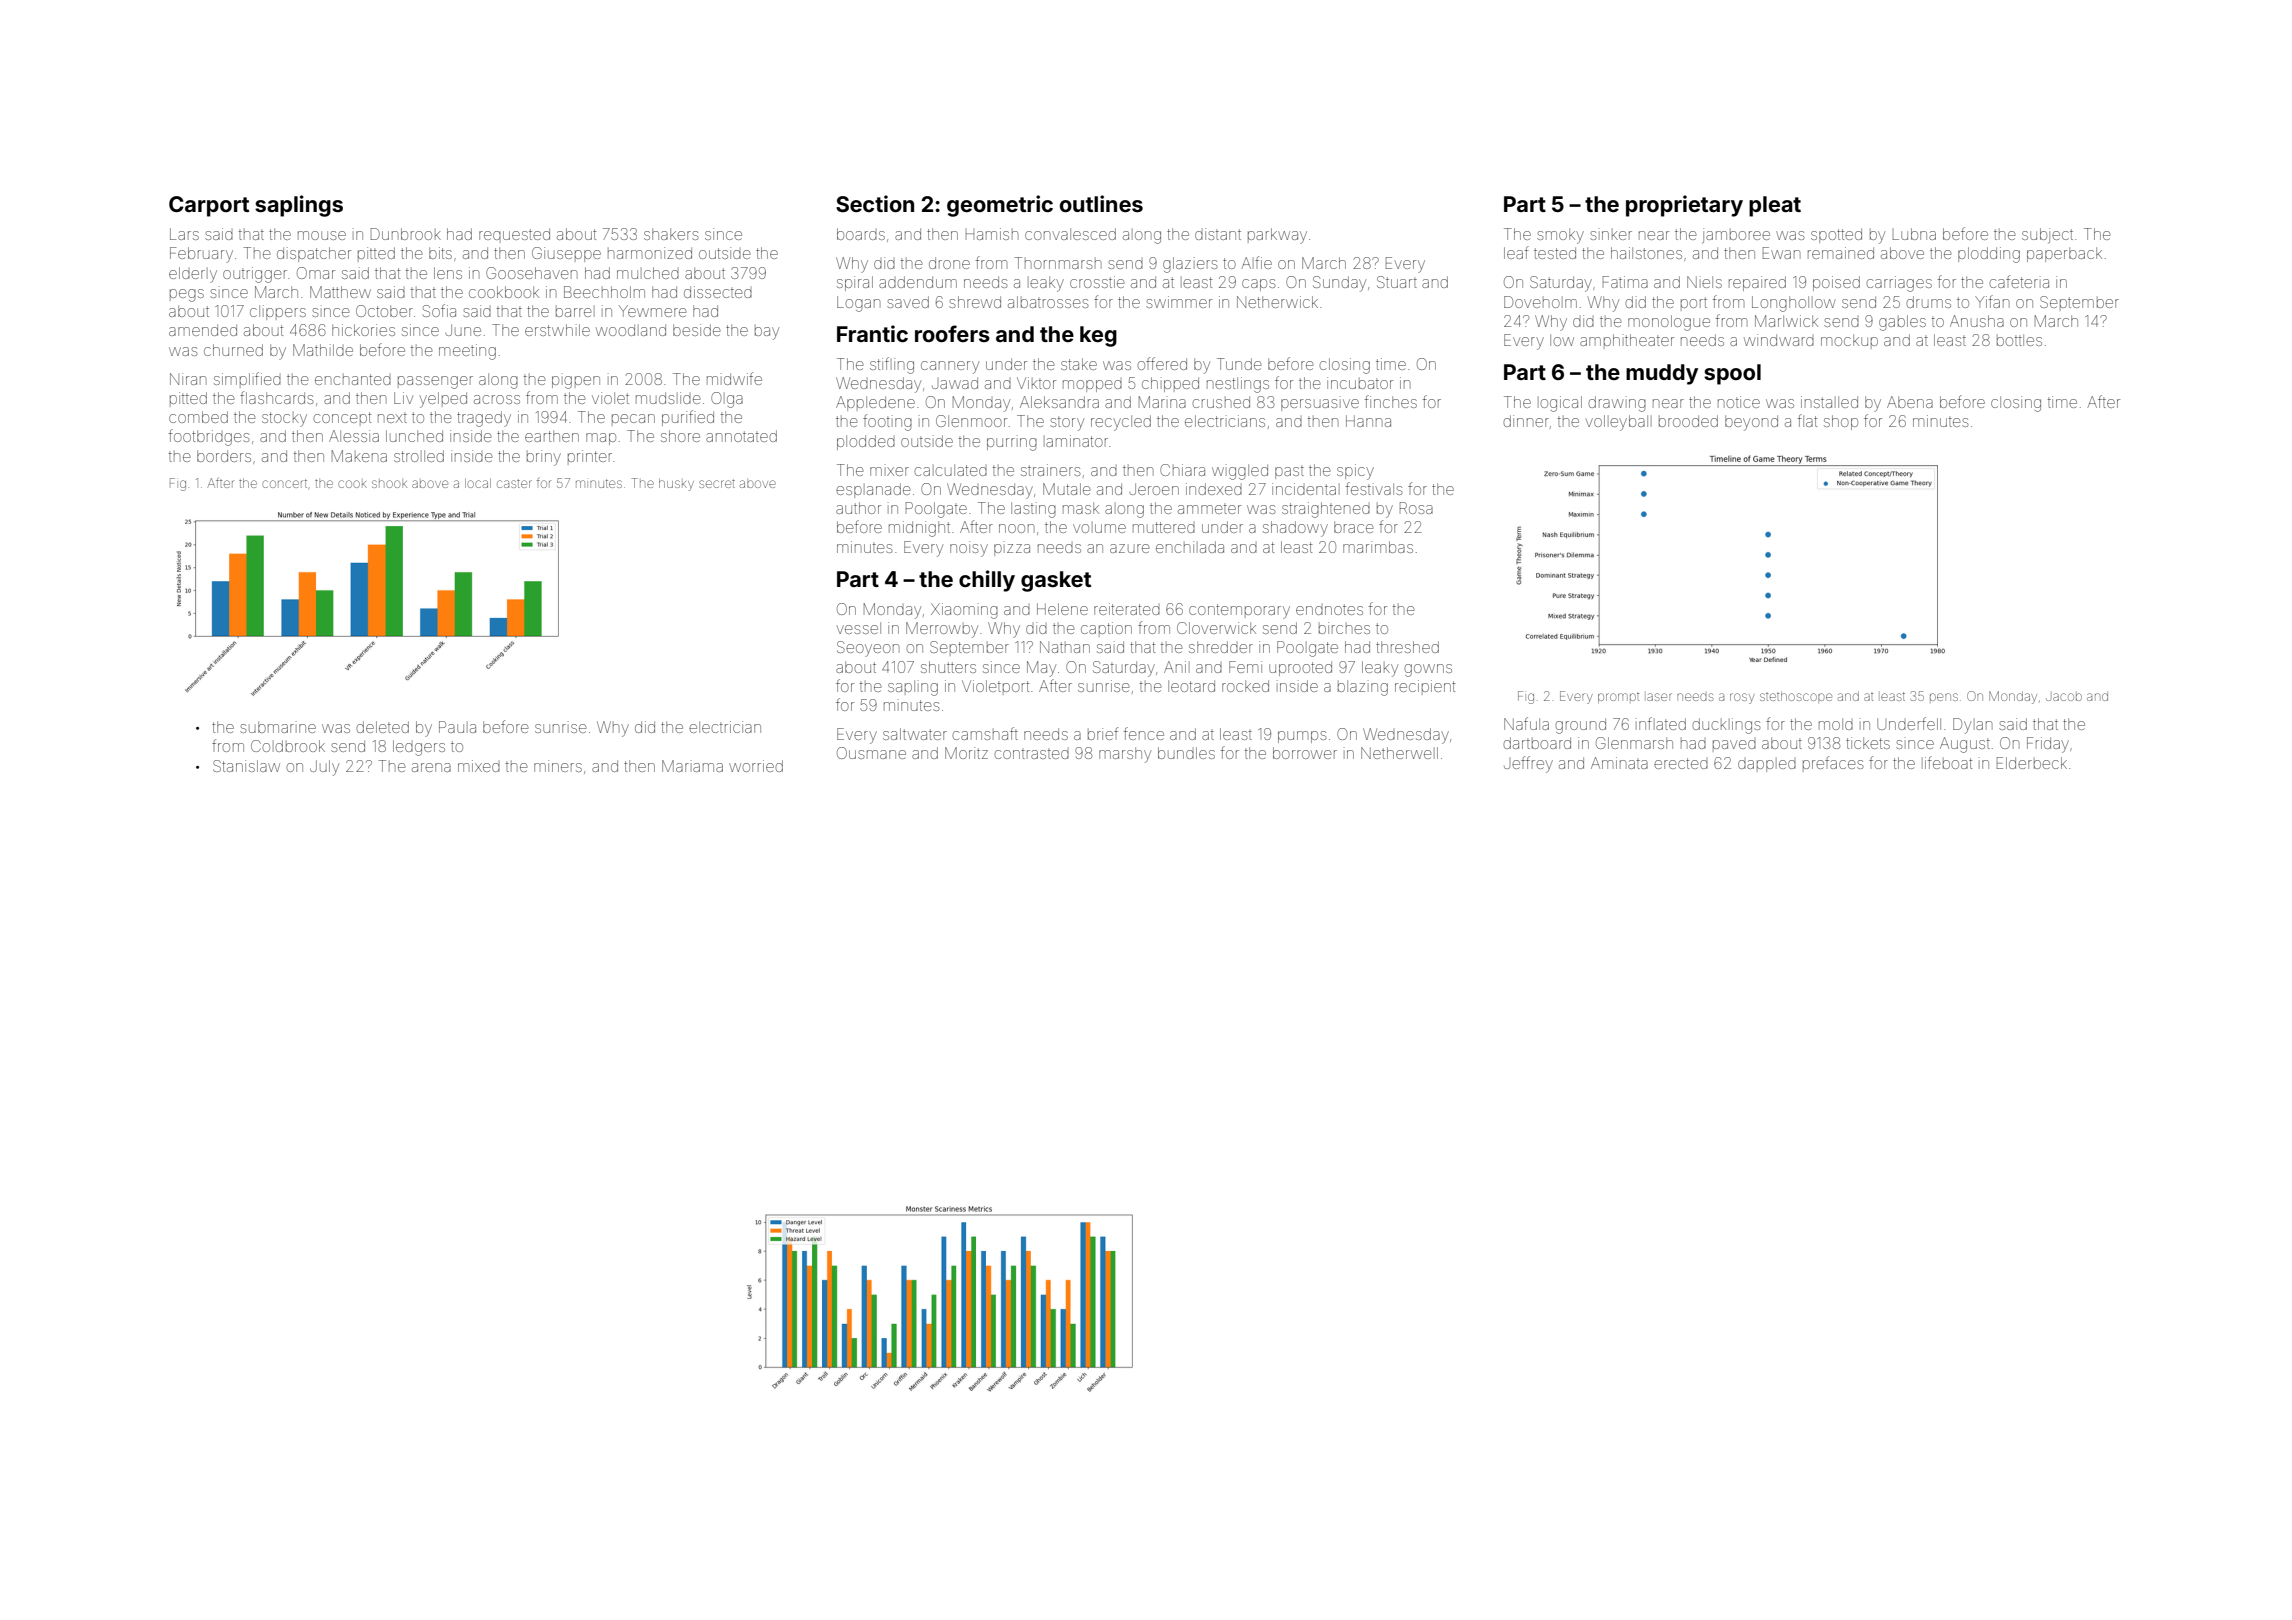 This screenshot has width=2292, height=1620. What do you see at coordinates (1662, 374) in the screenshot?
I see `muddy` at bounding box center [1662, 374].
